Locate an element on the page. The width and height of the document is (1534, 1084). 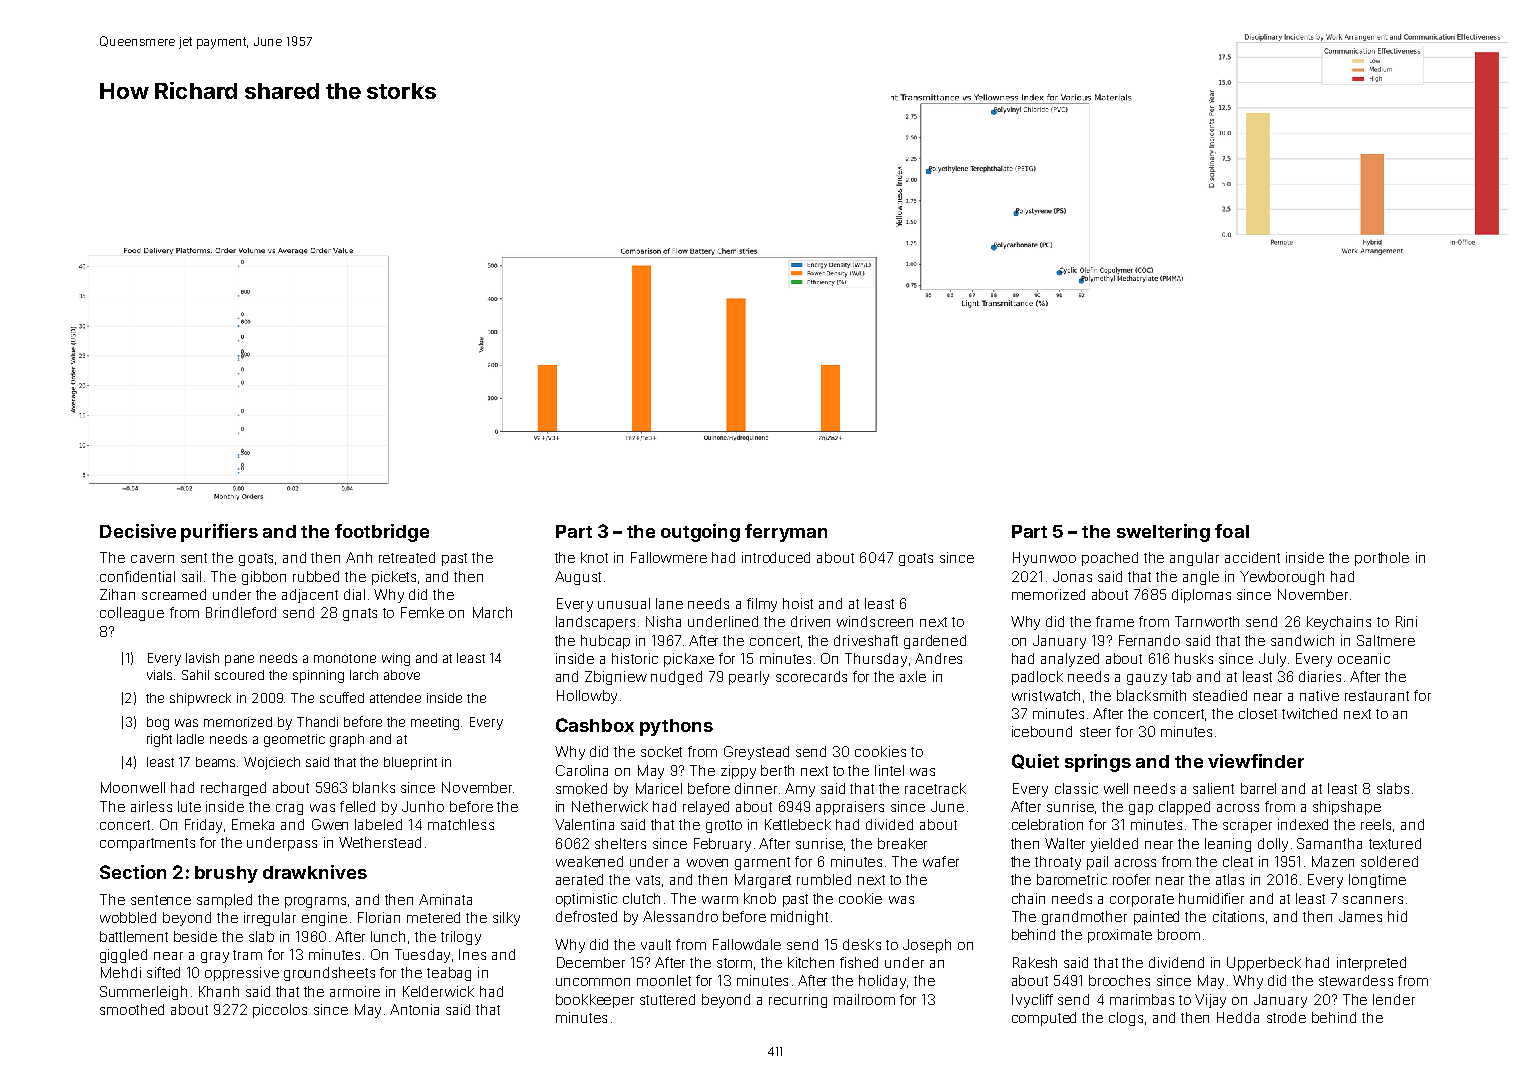
outgoing is located at coordinates (700, 533).
